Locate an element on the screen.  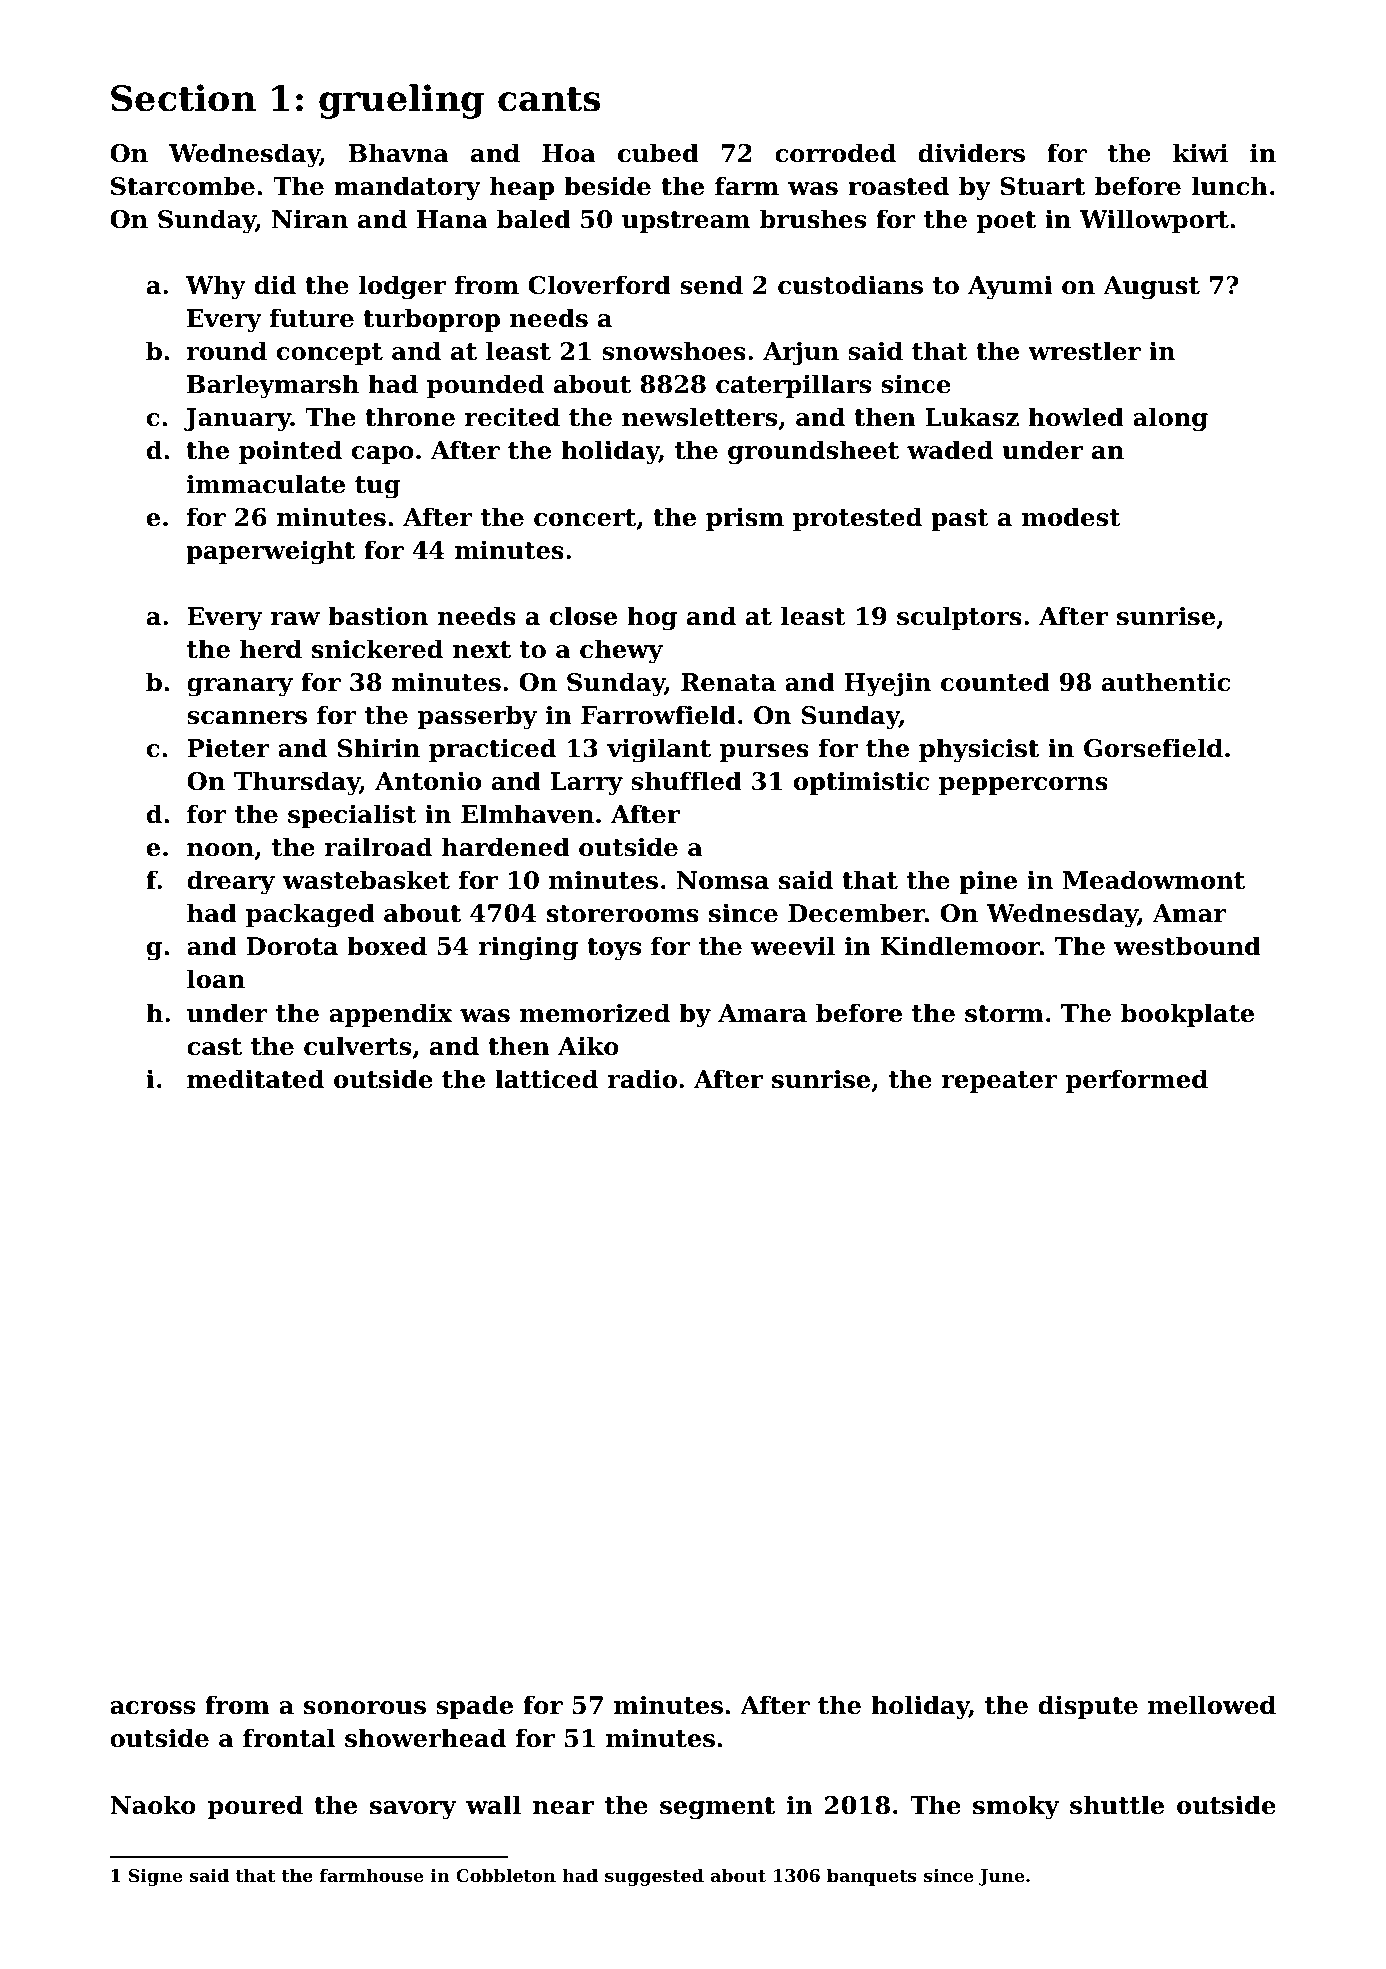
Signe is located at coordinates (156, 1877).
